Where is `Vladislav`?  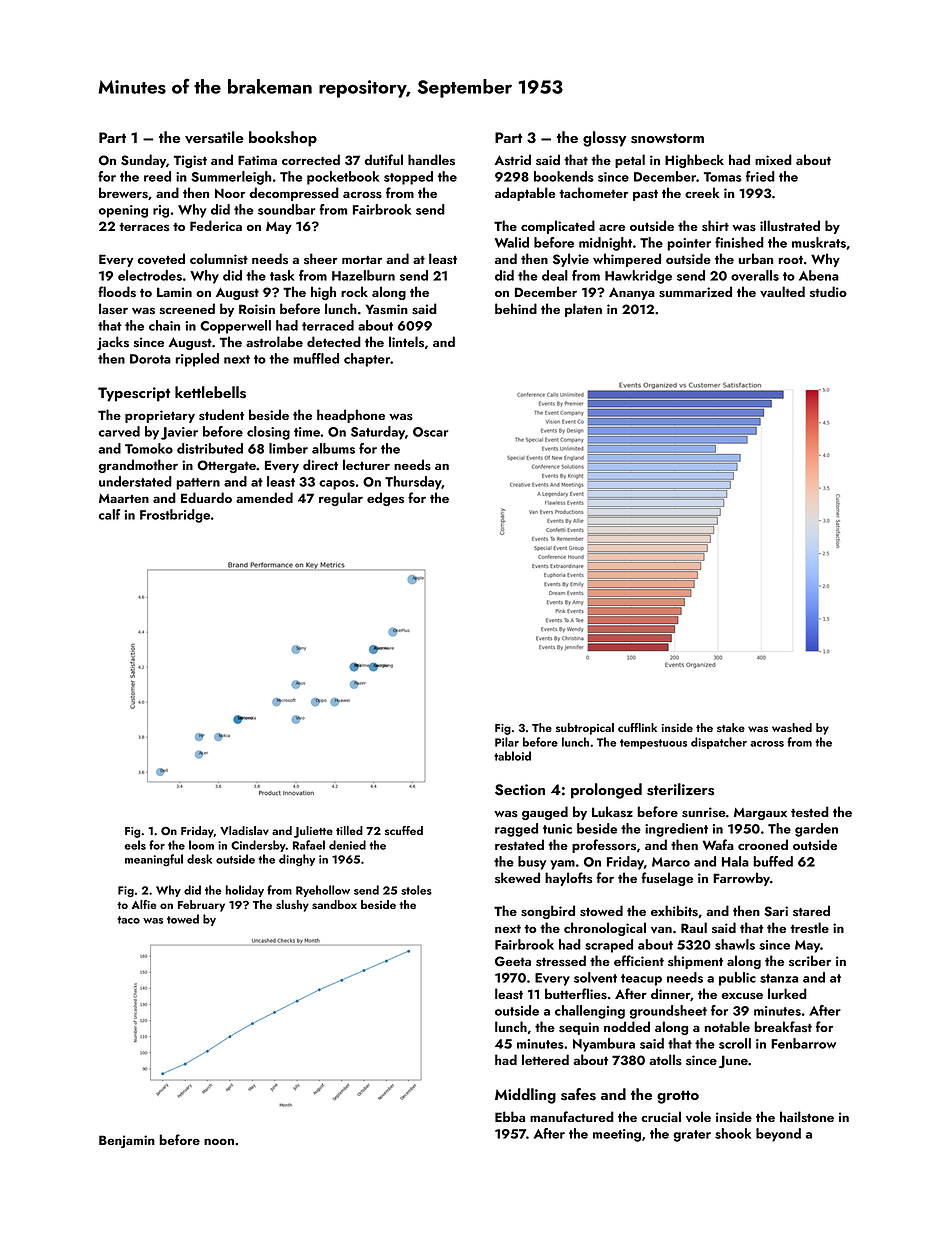 Vladislav is located at coordinates (244, 830).
